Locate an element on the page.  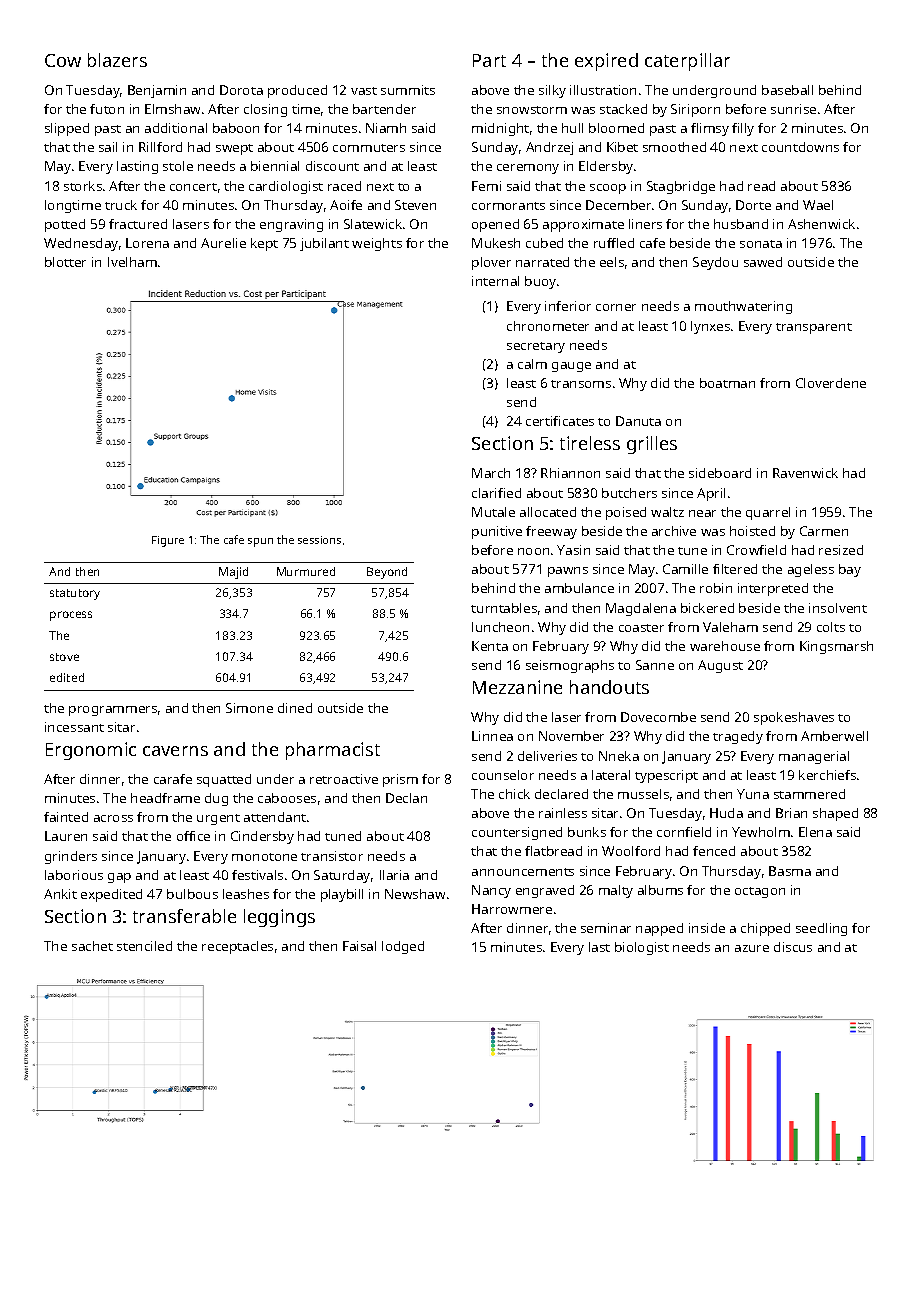
Ilaria is located at coordinates (394, 875).
